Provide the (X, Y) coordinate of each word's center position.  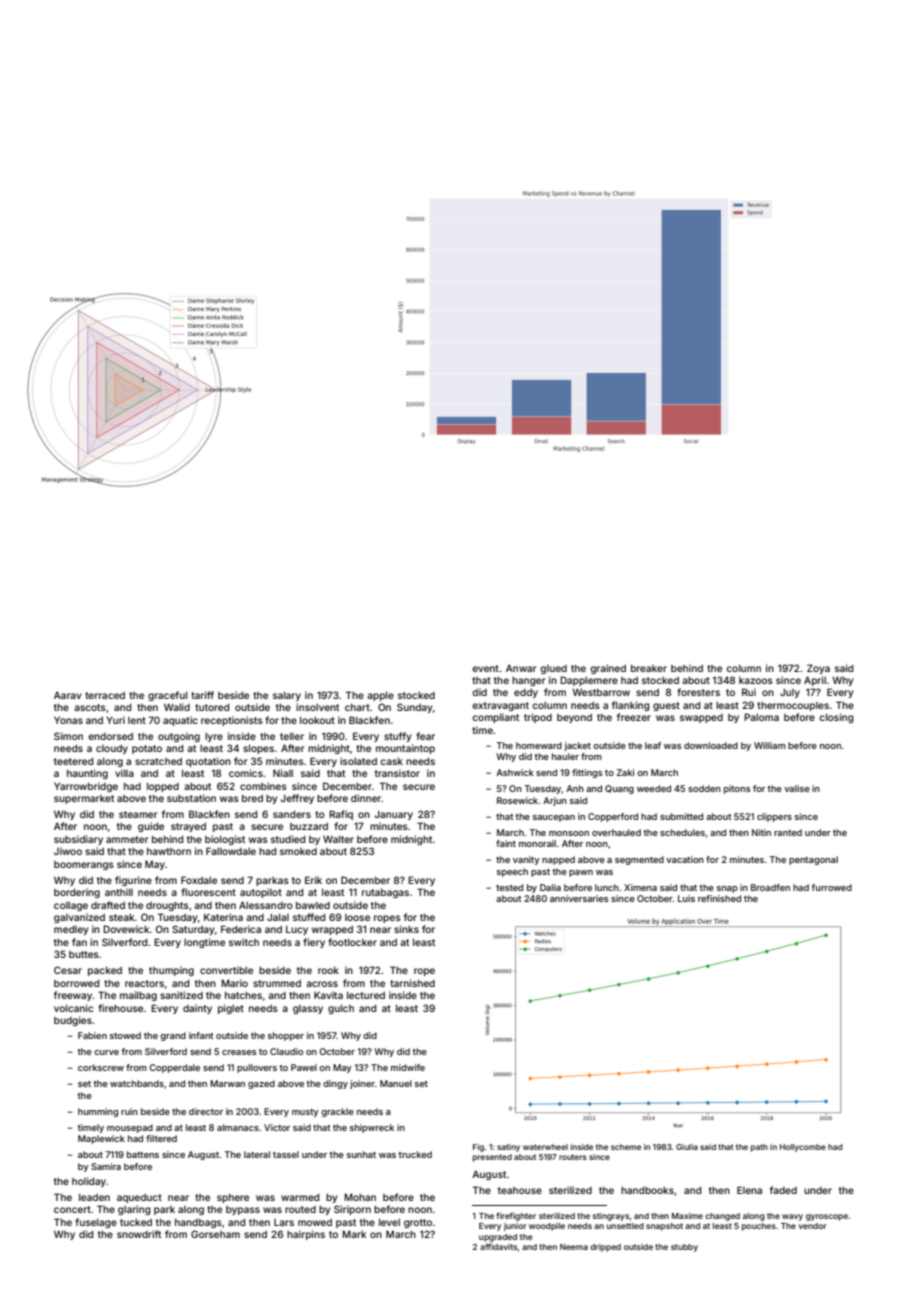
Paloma (761, 717)
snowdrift (139, 1234)
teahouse (520, 1190)
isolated (358, 761)
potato (147, 749)
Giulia (687, 1147)
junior (515, 1227)
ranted (788, 832)
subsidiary (78, 840)
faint (506, 843)
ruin (129, 1111)
